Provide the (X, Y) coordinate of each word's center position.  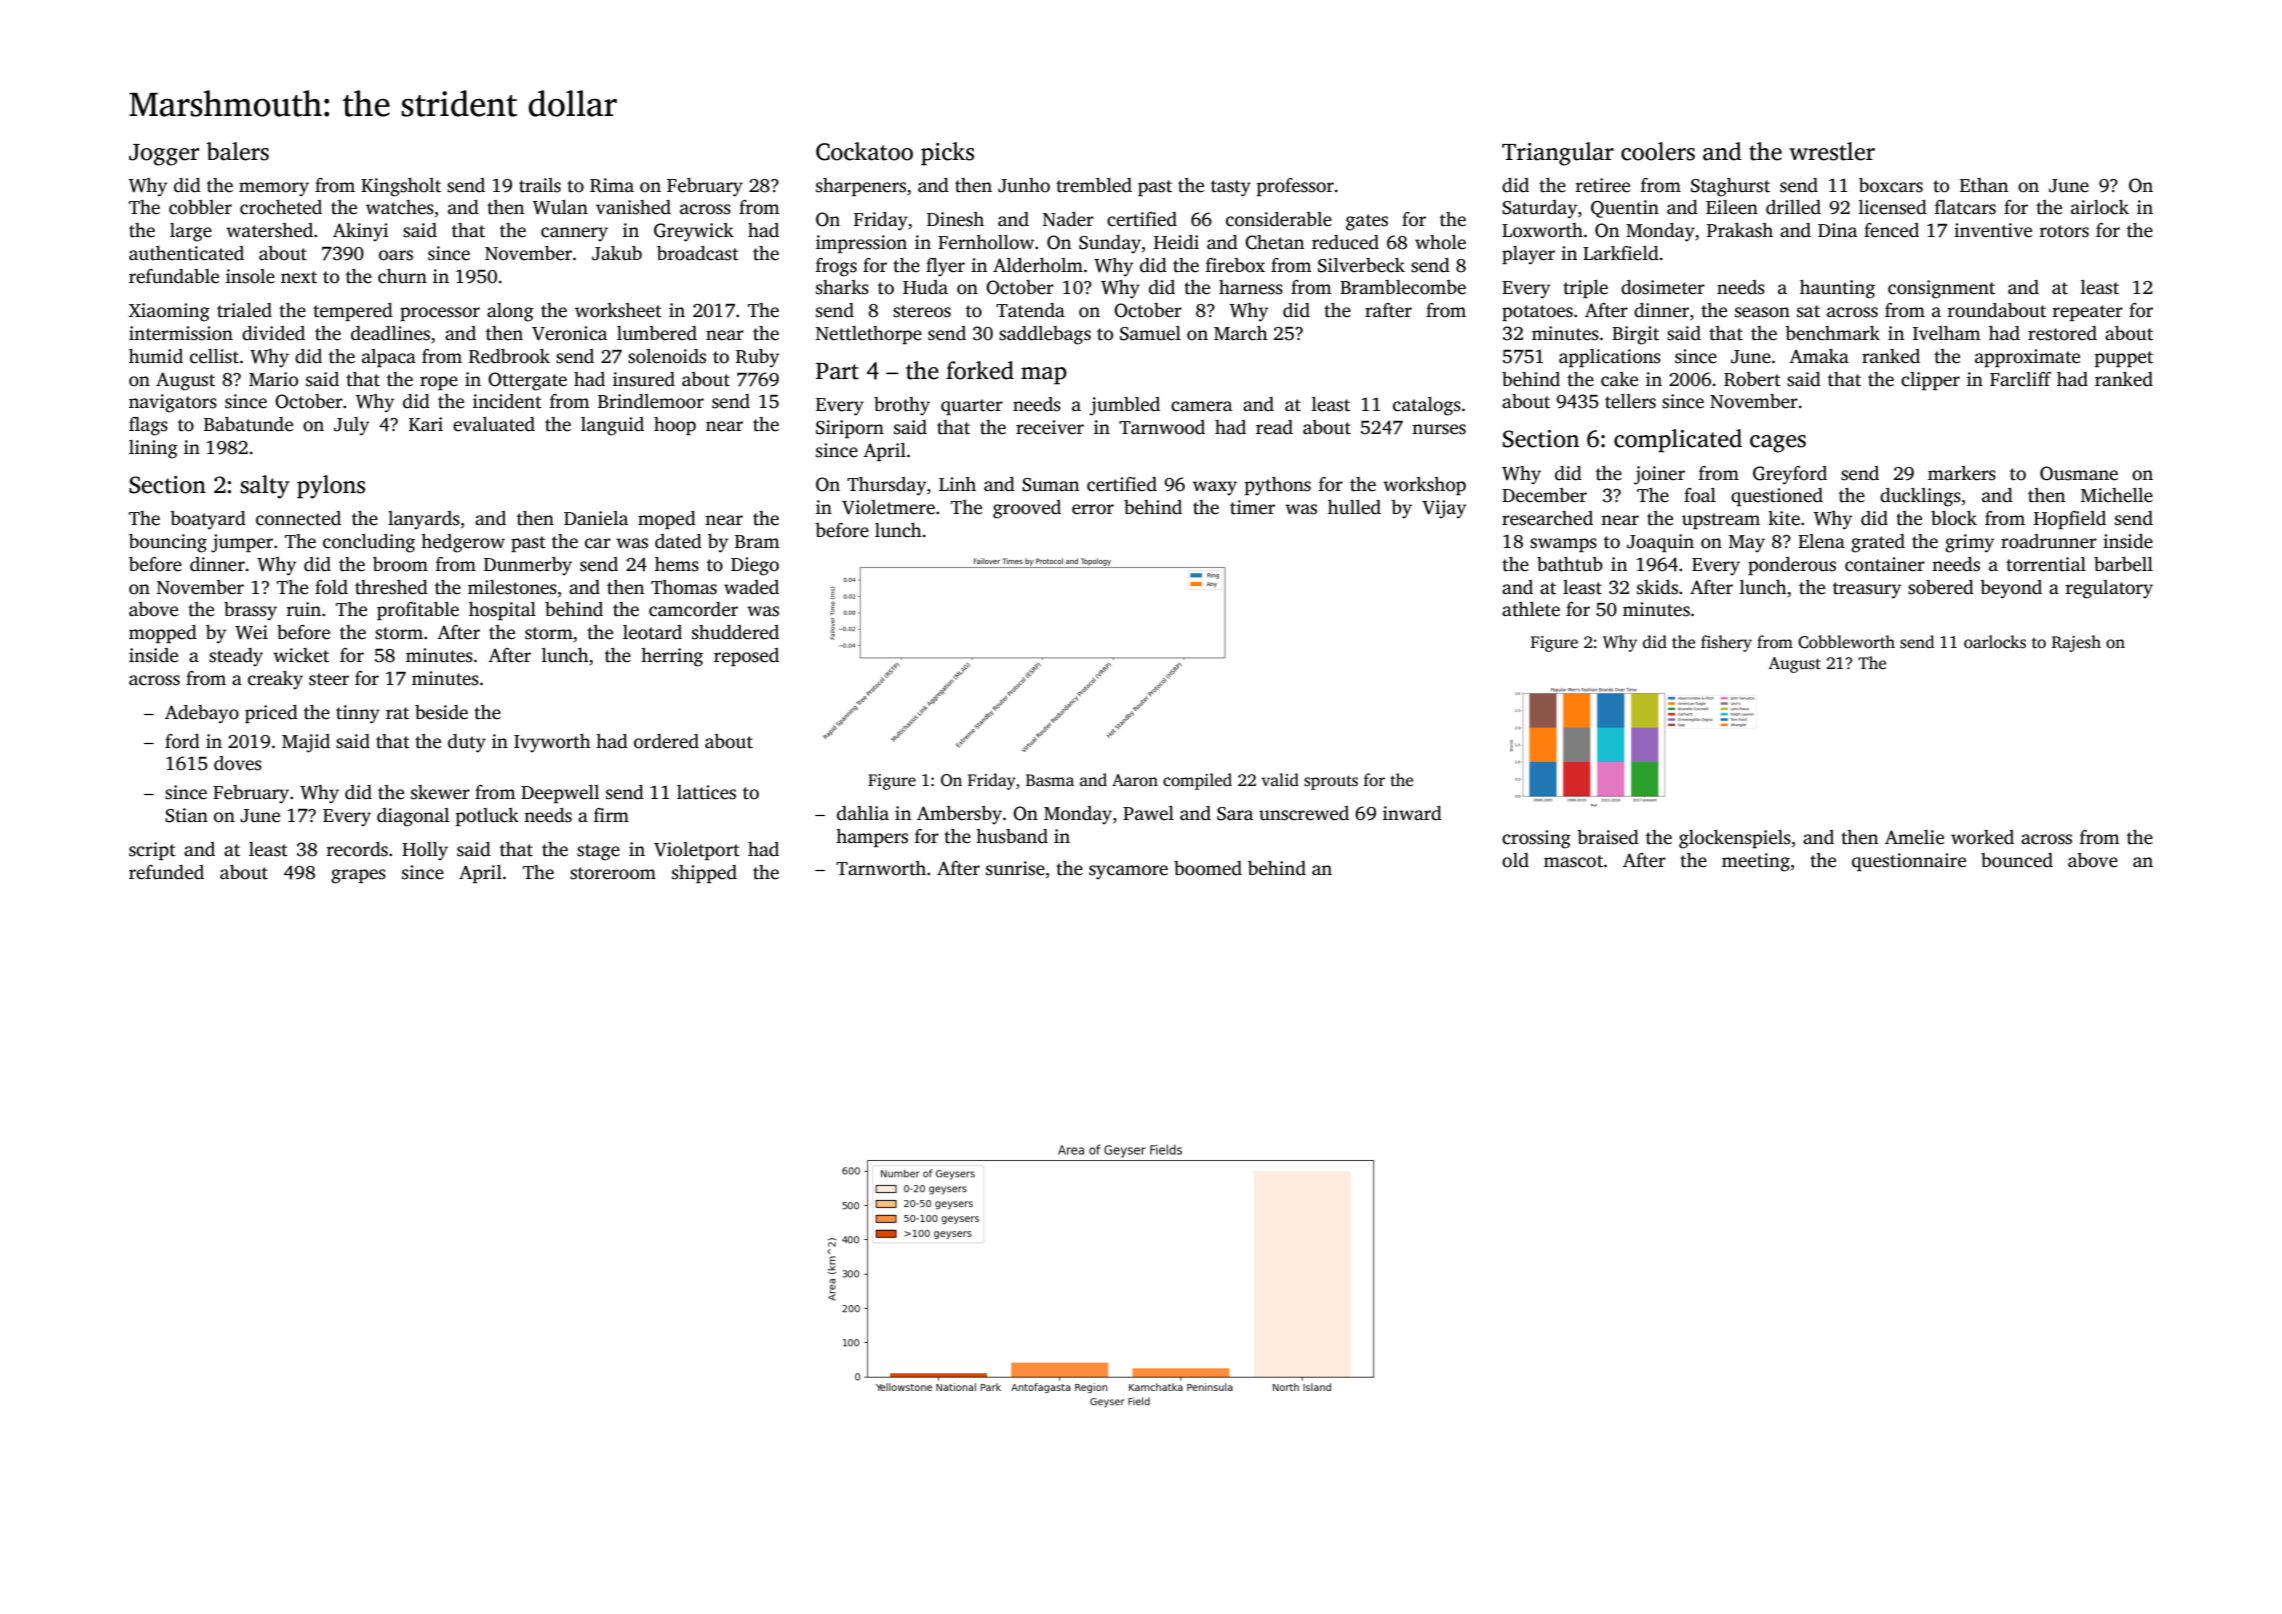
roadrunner (2049, 541)
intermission (181, 333)
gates (1367, 222)
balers (237, 151)
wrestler (1832, 151)
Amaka (1819, 356)
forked (980, 370)
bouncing (168, 543)
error (1093, 509)
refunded (166, 872)
